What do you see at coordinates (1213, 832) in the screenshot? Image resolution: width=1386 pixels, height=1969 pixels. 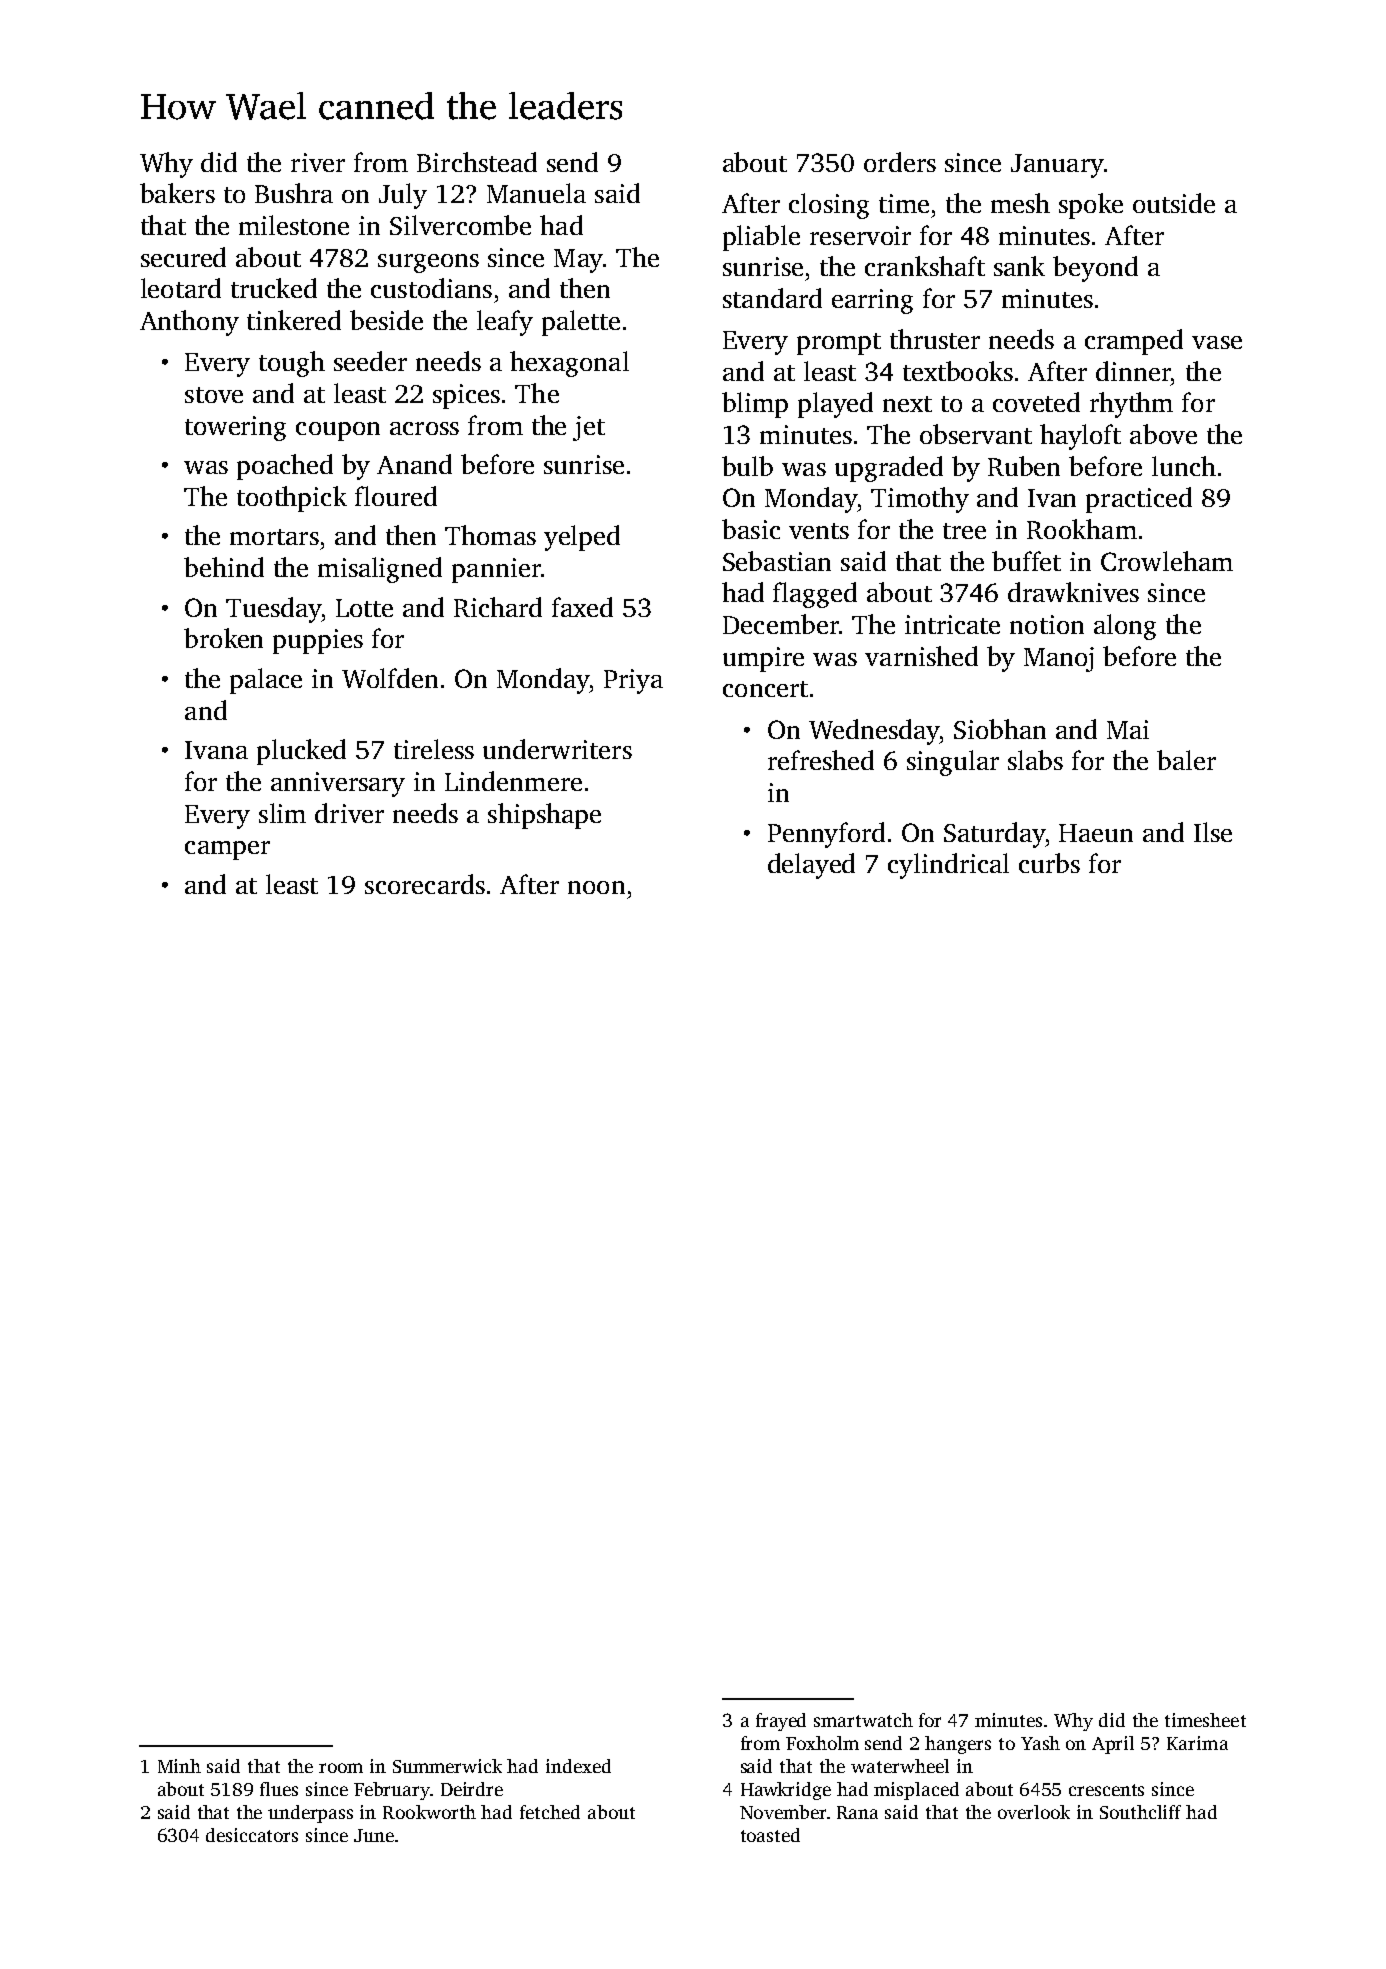 I see `Ilse` at bounding box center [1213, 832].
